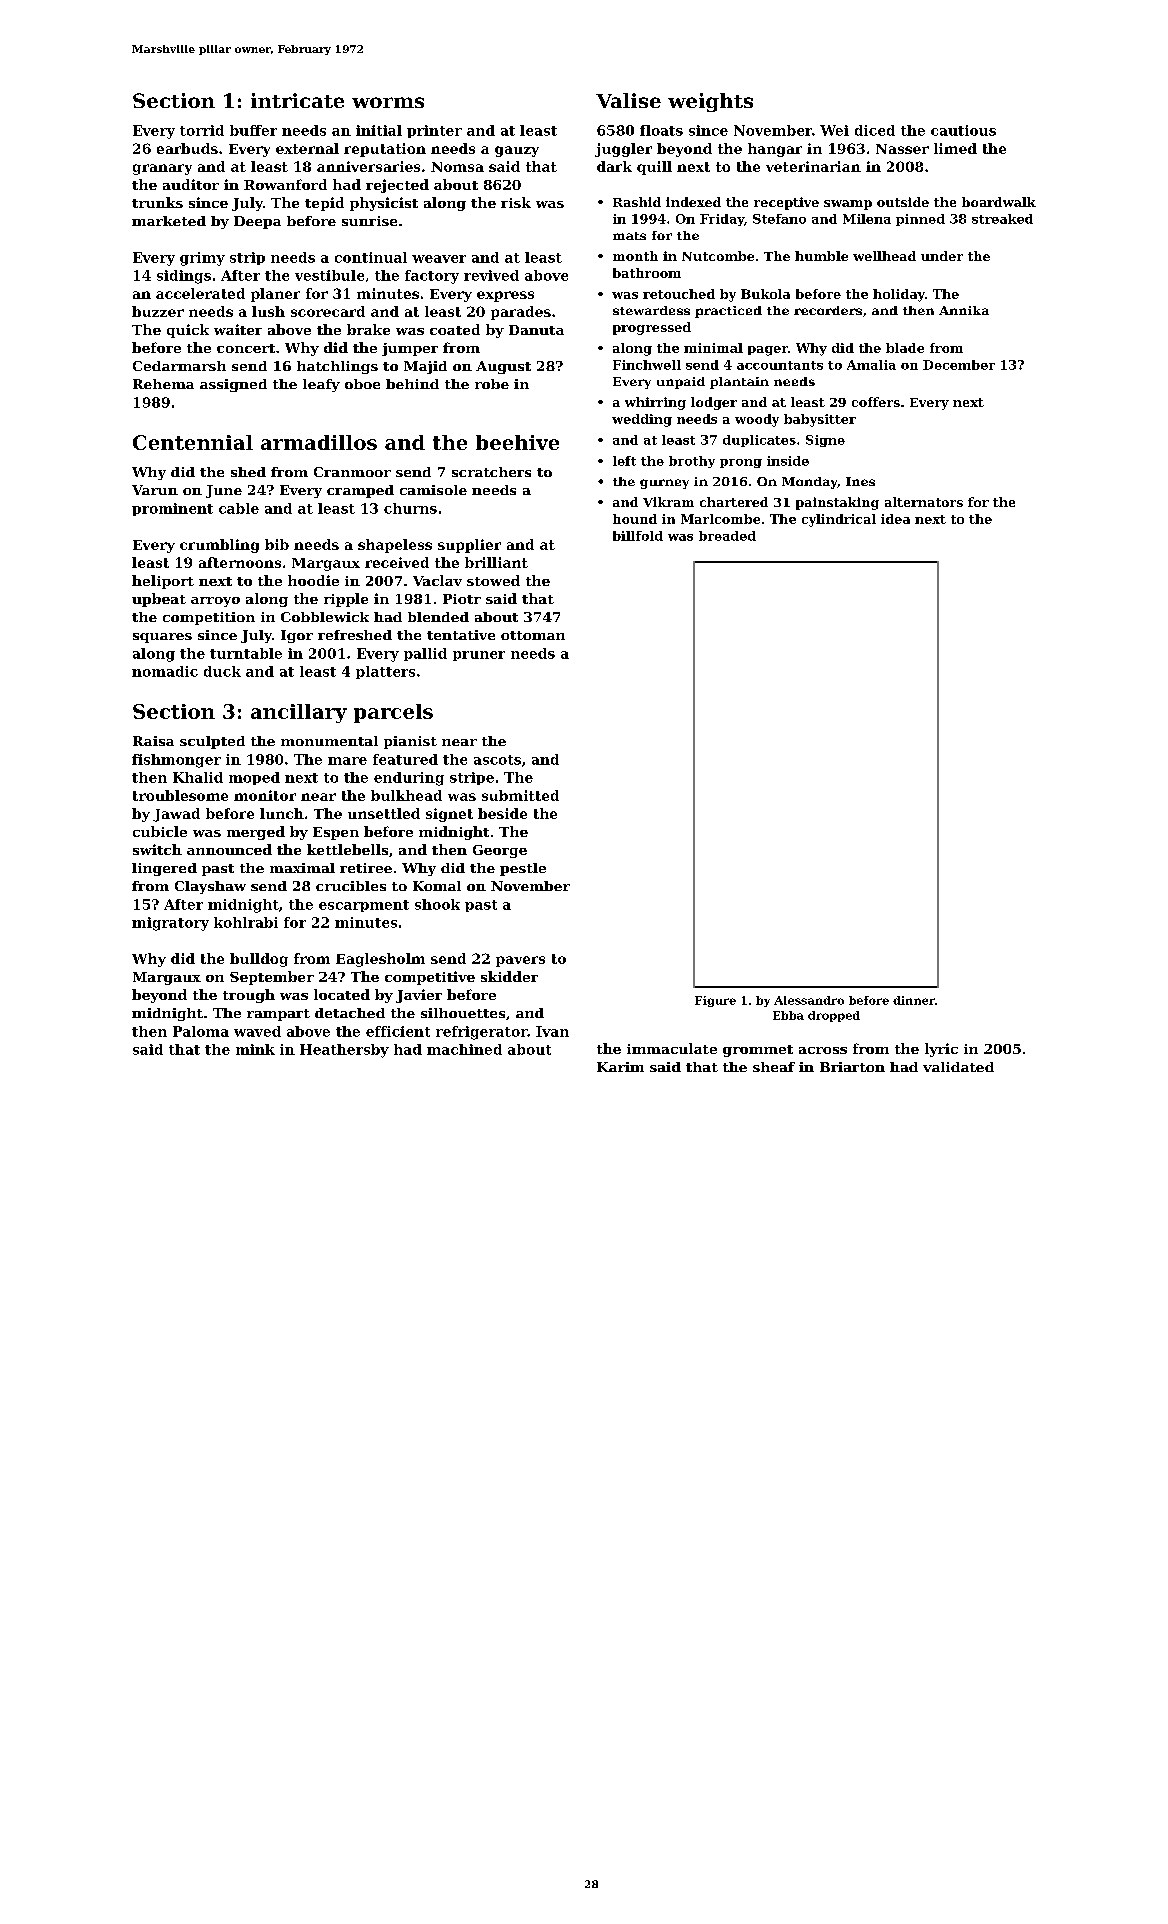 Image resolution: width=1168 pixels, height=1924 pixels. Describe the element at coordinates (523, 869) in the screenshot. I see `pestle` at that location.
